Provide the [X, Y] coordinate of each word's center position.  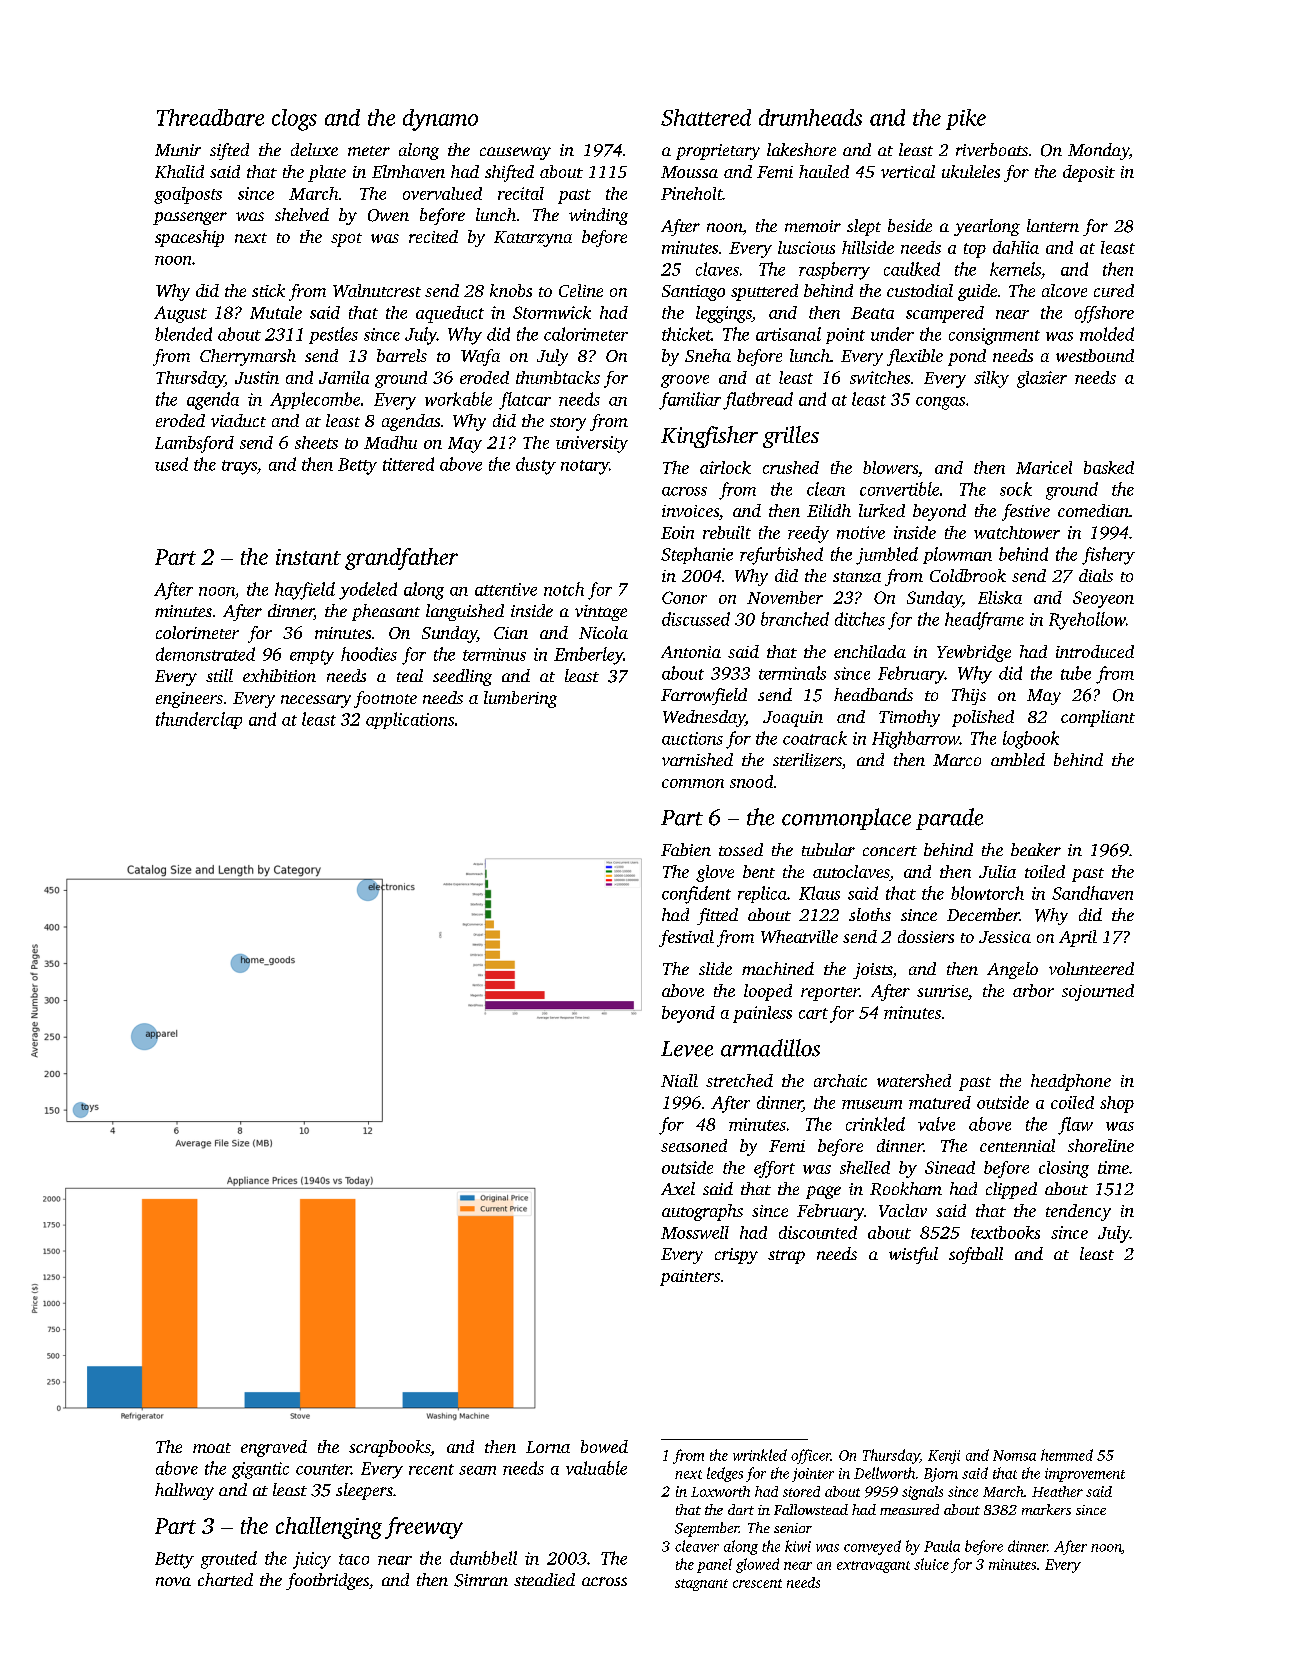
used [171, 464]
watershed [914, 1080]
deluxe [314, 149]
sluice [931, 1564]
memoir [813, 226]
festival [686, 938]
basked [1109, 467]
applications [410, 720]
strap [786, 1257]
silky [991, 379]
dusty [536, 466]
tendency [1078, 1212]
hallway [184, 1491]
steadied [544, 1579]
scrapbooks [389, 1448]
